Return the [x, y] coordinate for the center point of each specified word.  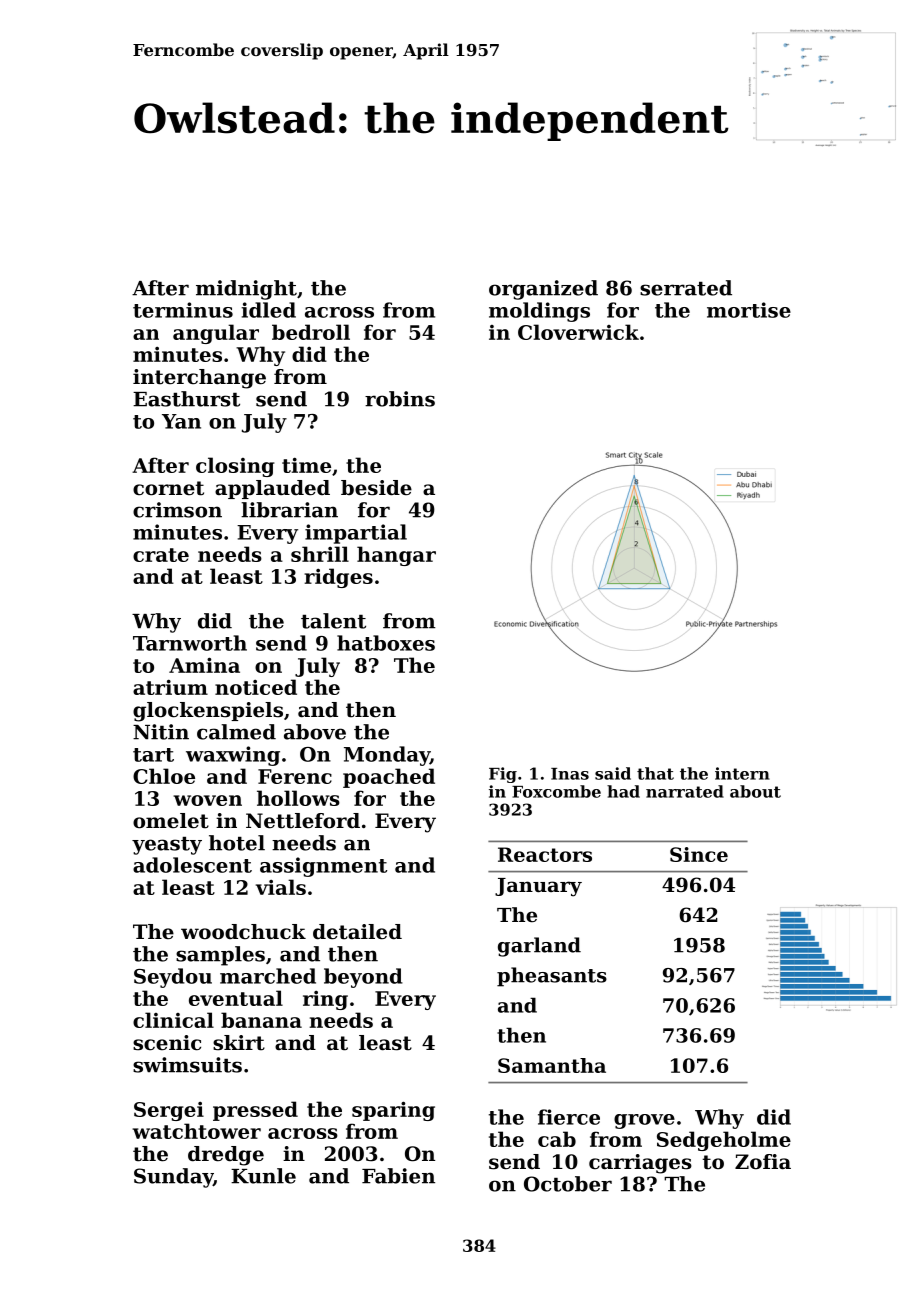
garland [539, 947]
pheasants [552, 977]
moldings [539, 312]
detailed [357, 932]
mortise [749, 310]
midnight [246, 290]
